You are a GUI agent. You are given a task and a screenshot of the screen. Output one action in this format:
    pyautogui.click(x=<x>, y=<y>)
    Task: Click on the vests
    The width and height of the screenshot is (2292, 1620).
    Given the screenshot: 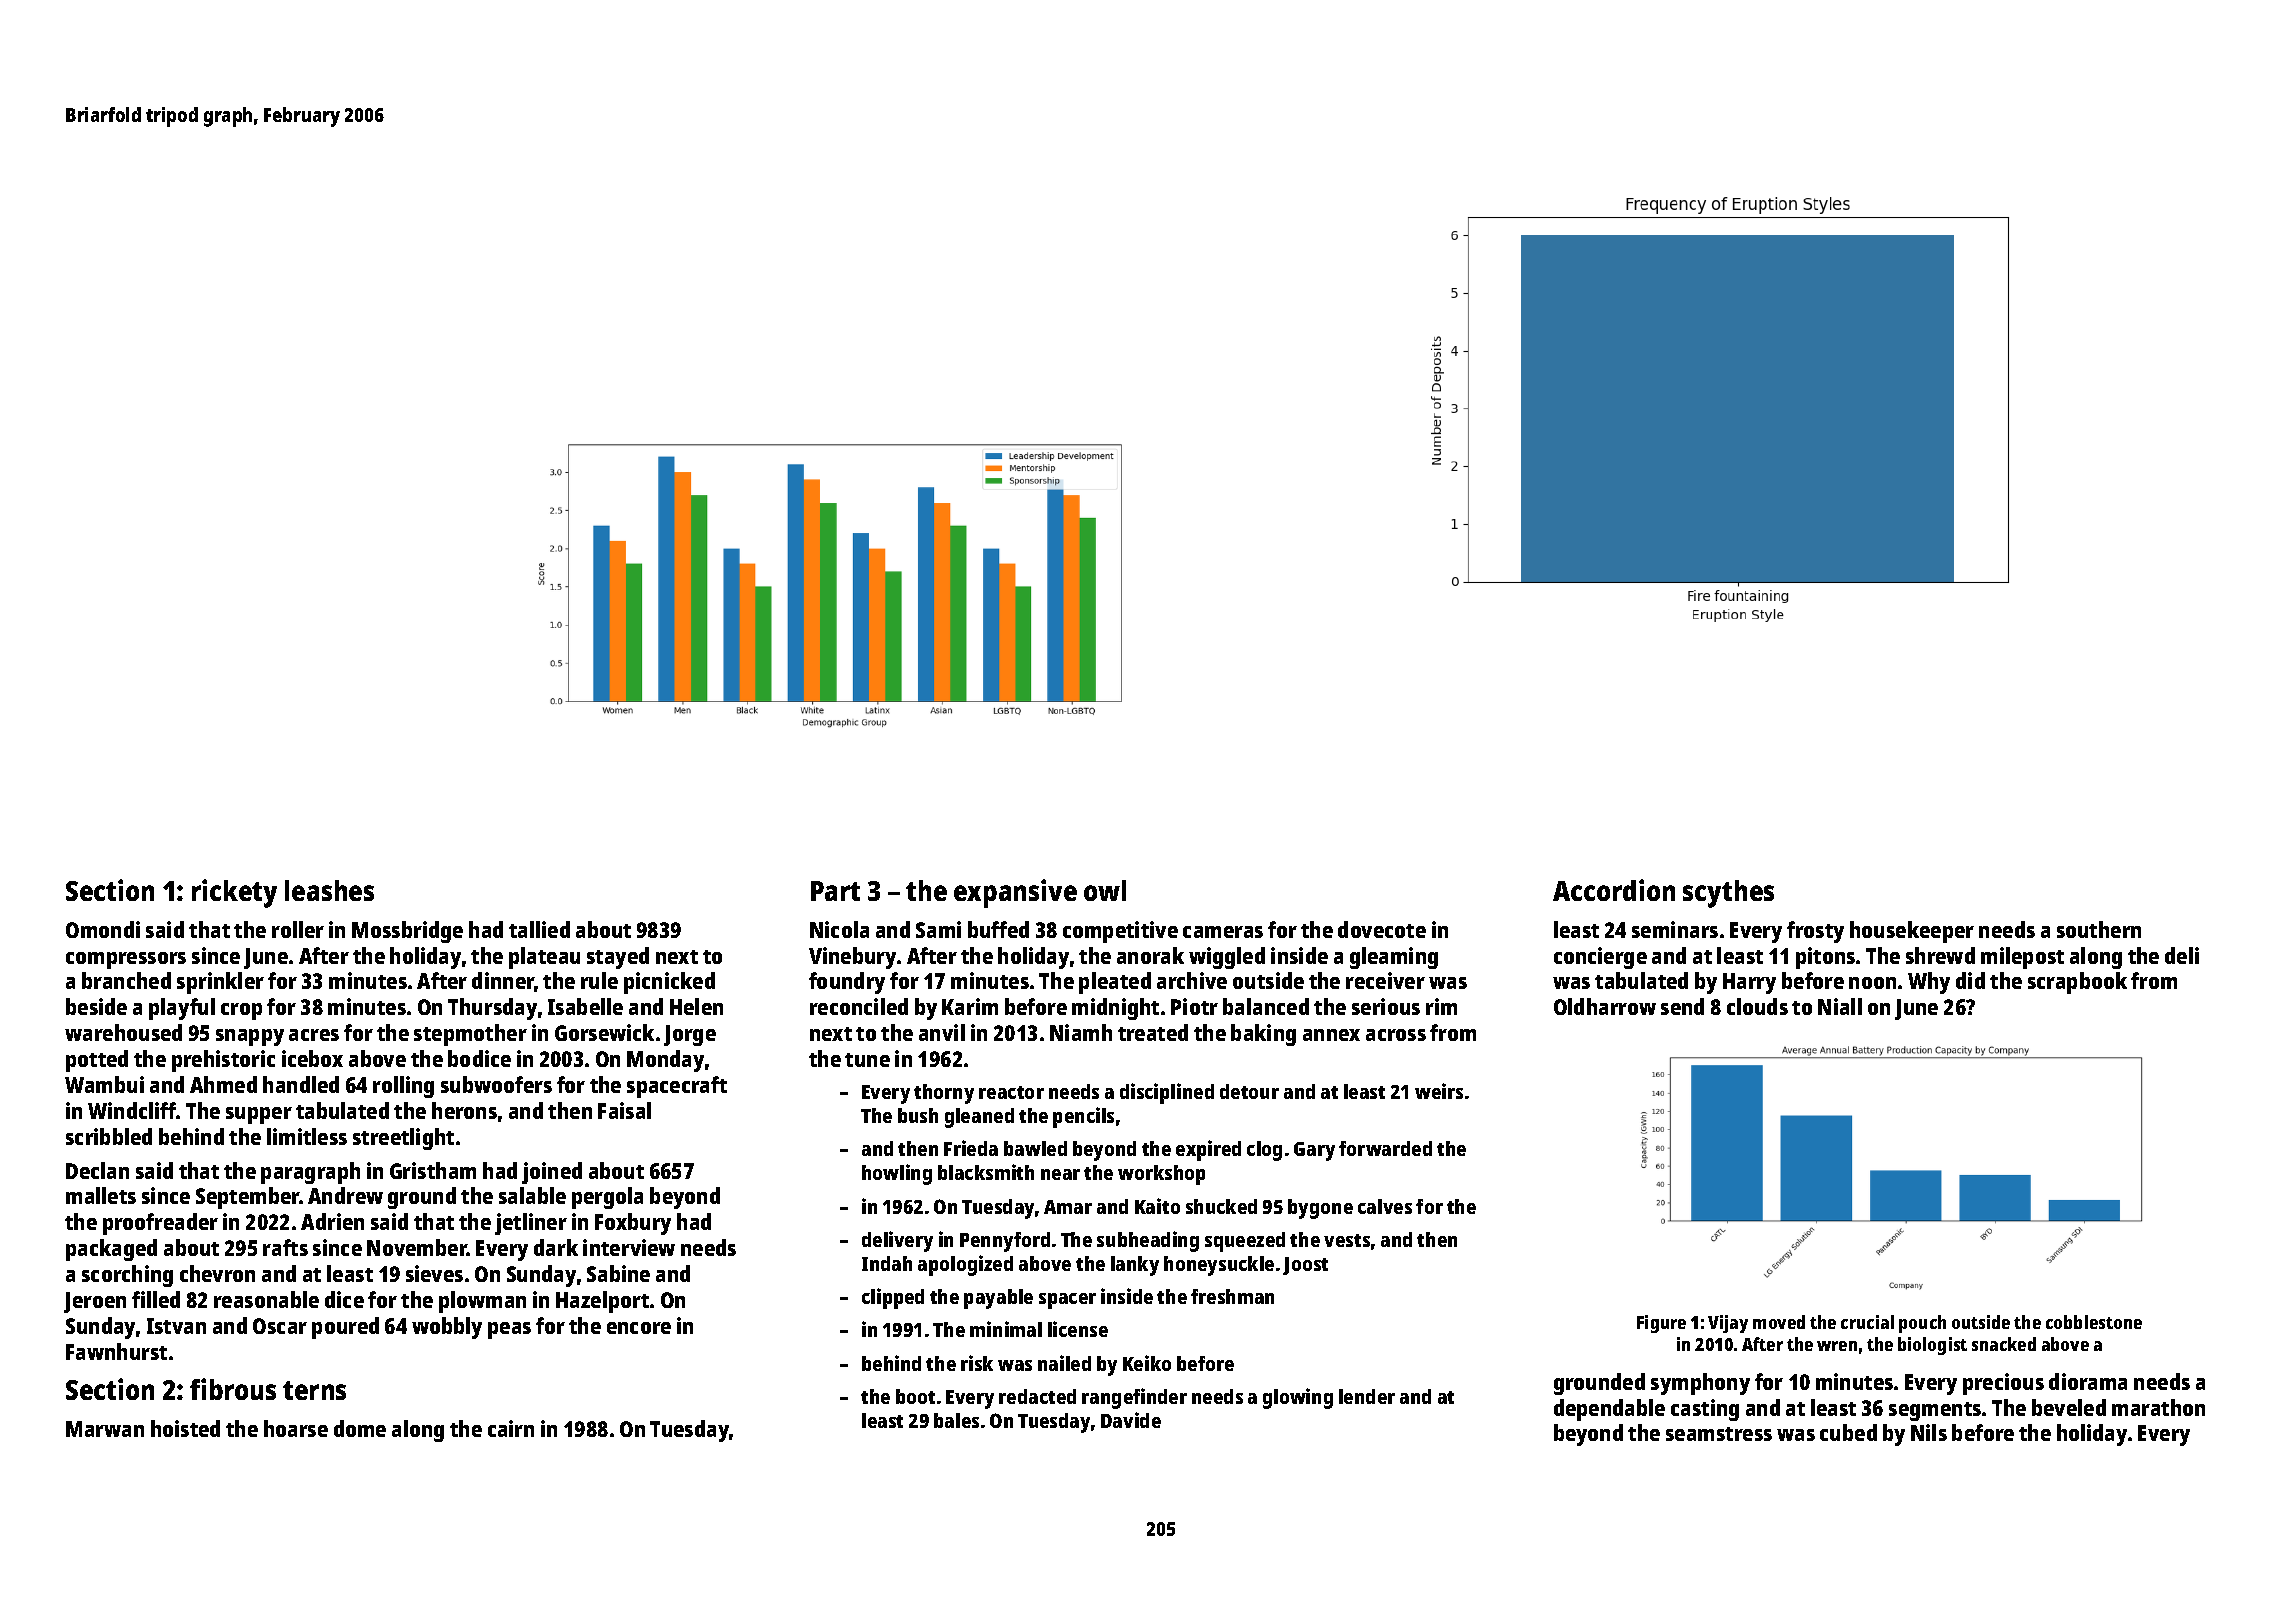 What is the action you would take?
    pyautogui.click(x=1347, y=1240)
